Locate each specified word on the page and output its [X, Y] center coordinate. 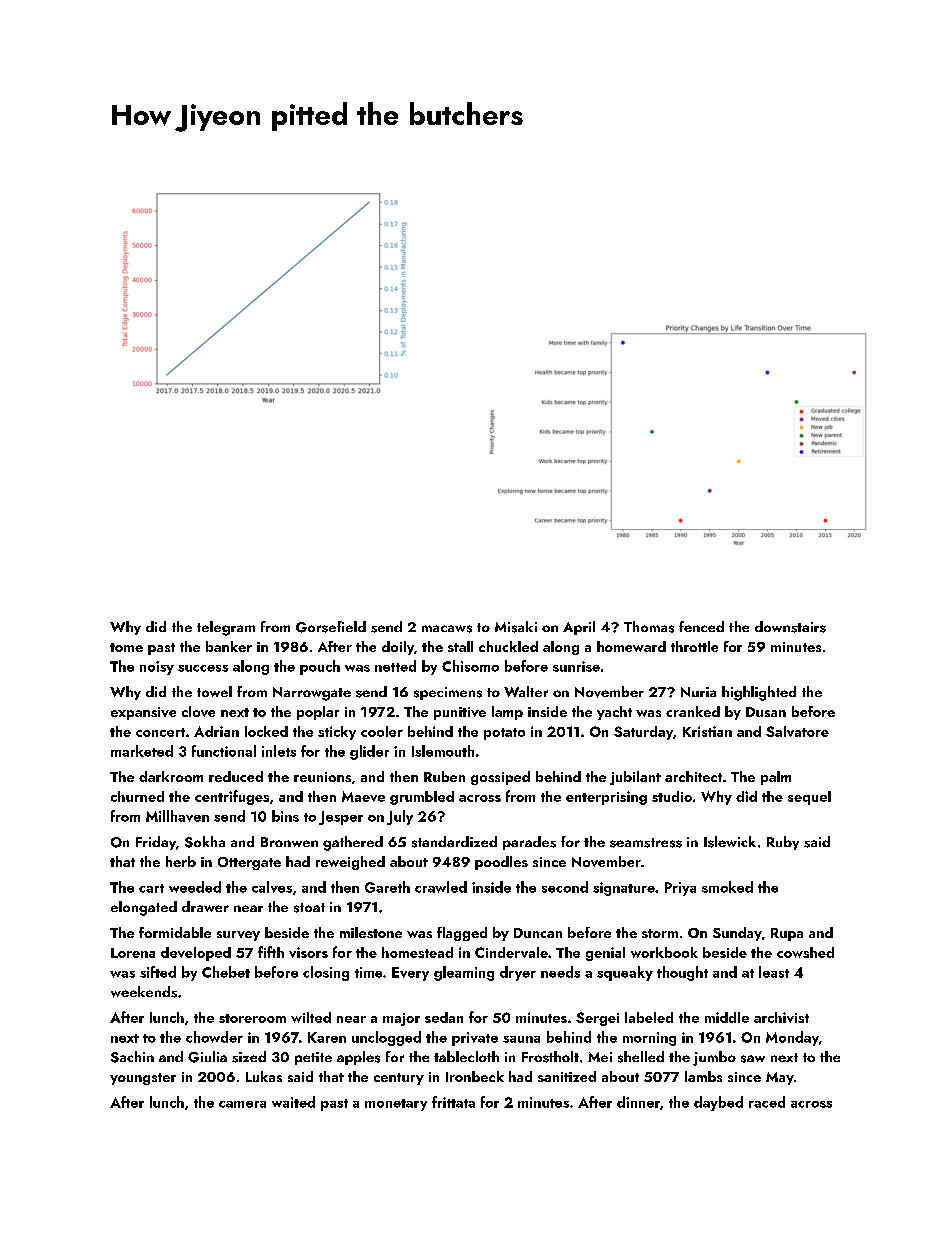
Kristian [707, 731]
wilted [311, 1017]
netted [395, 666]
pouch [320, 667]
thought [682, 973]
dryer [518, 973]
